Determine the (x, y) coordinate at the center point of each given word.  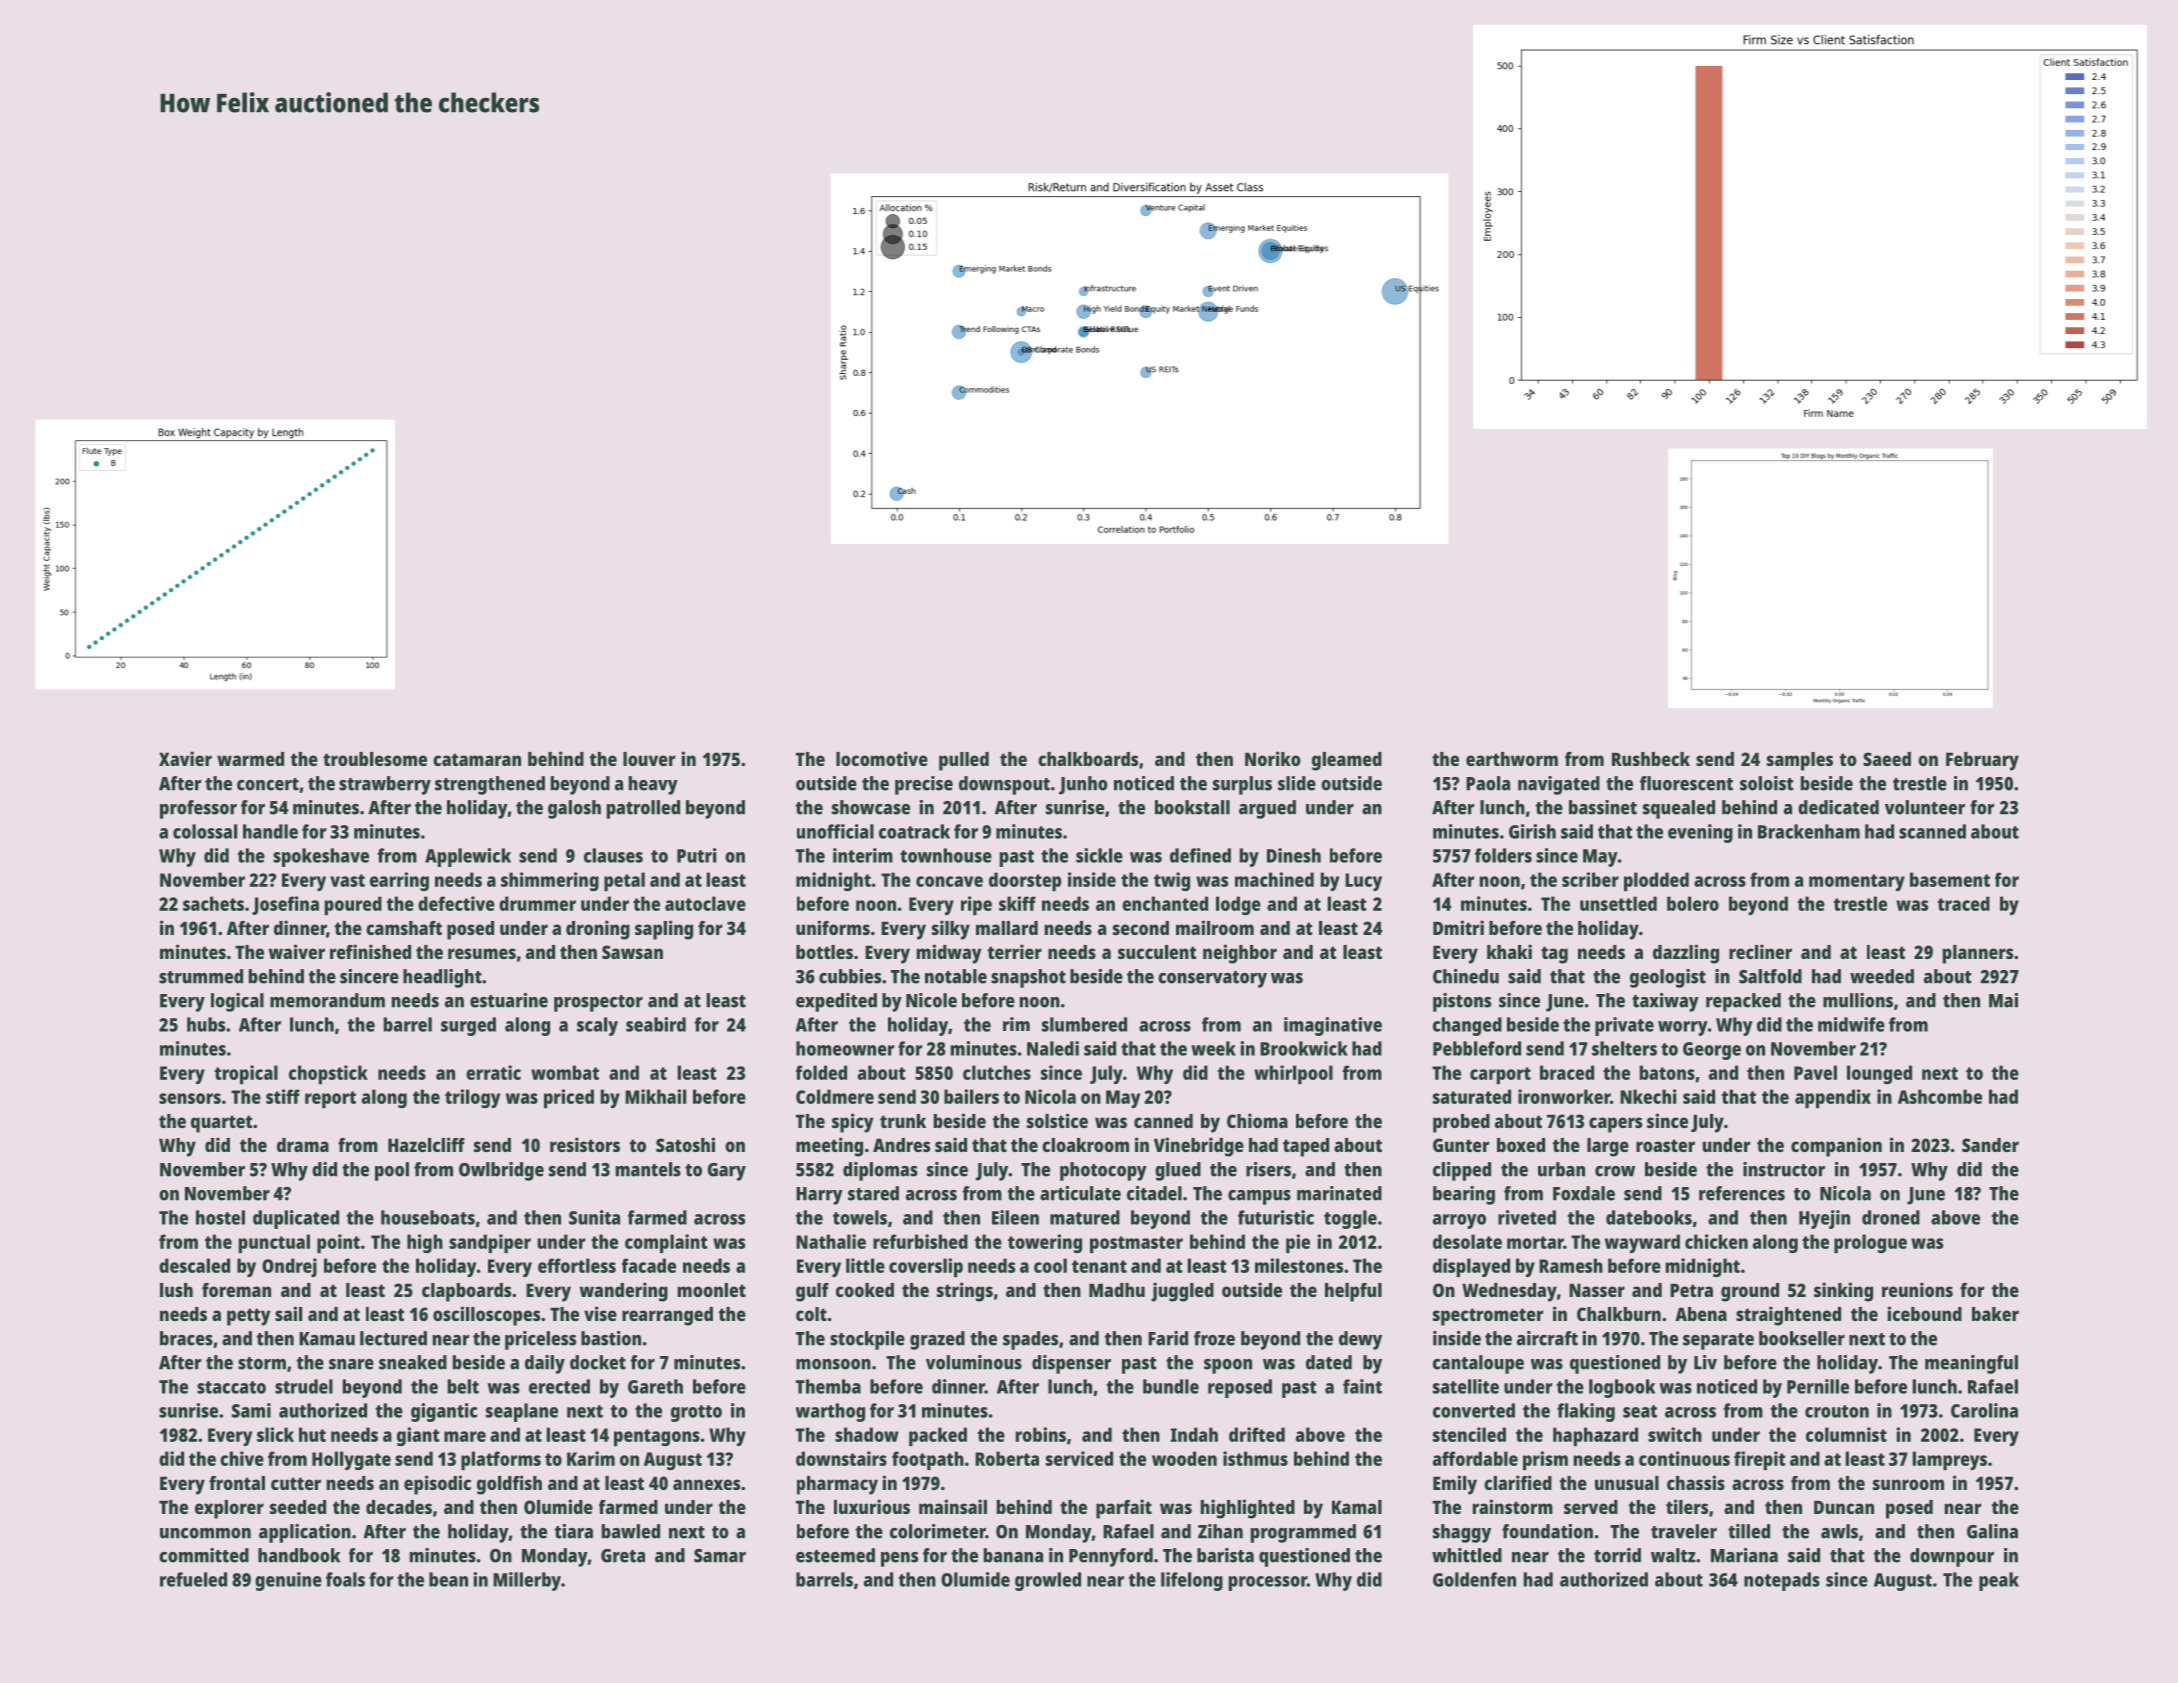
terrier (1014, 951)
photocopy (1103, 1171)
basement (1950, 879)
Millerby (527, 1581)
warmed (250, 759)
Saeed (1887, 759)
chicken (1716, 1241)
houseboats (428, 1217)
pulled (964, 761)
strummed (201, 976)
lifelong (1192, 1581)
